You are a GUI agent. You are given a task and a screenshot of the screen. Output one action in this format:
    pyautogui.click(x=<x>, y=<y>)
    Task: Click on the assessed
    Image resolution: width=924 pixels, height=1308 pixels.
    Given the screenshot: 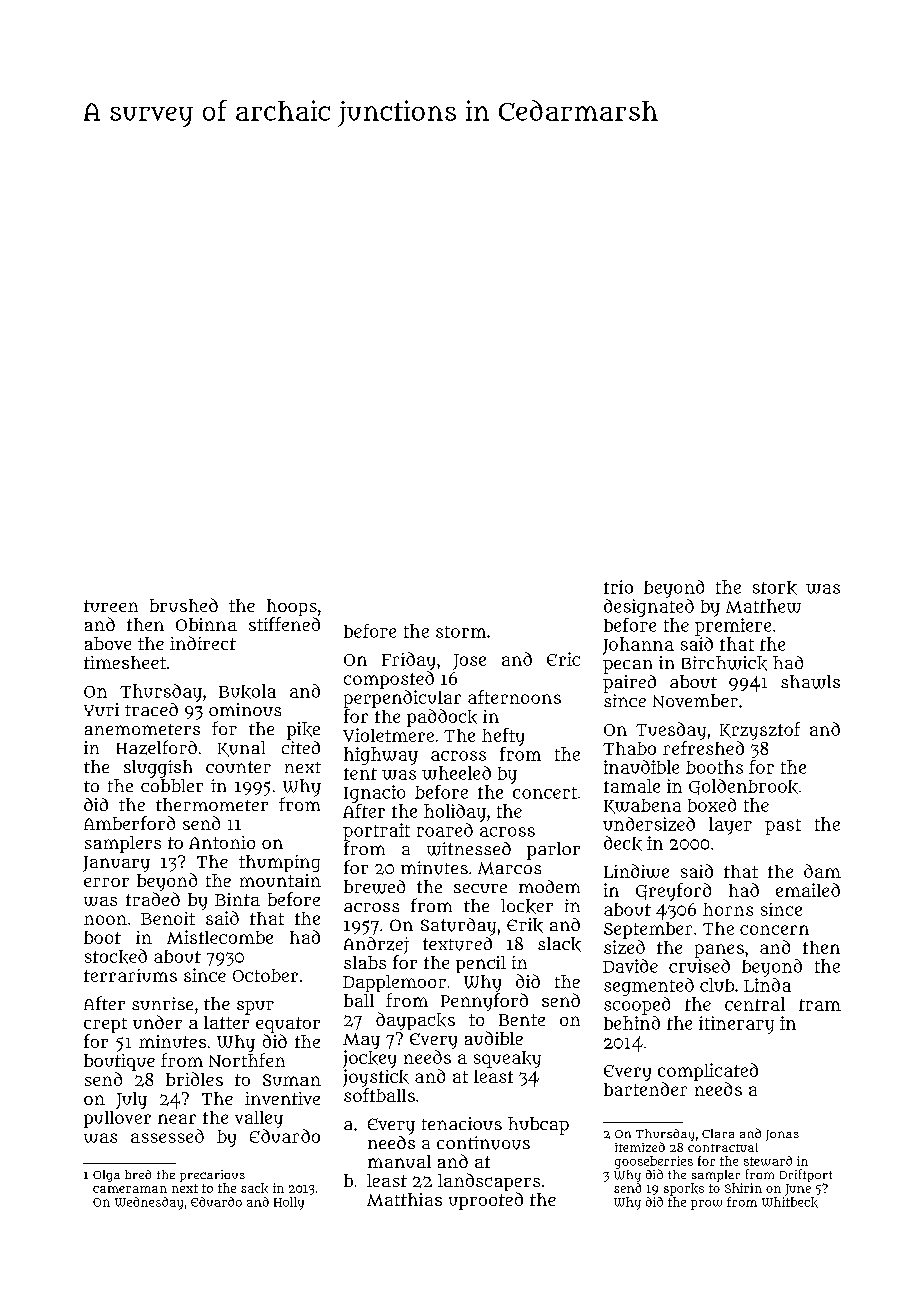 What is the action you would take?
    pyautogui.click(x=167, y=1136)
